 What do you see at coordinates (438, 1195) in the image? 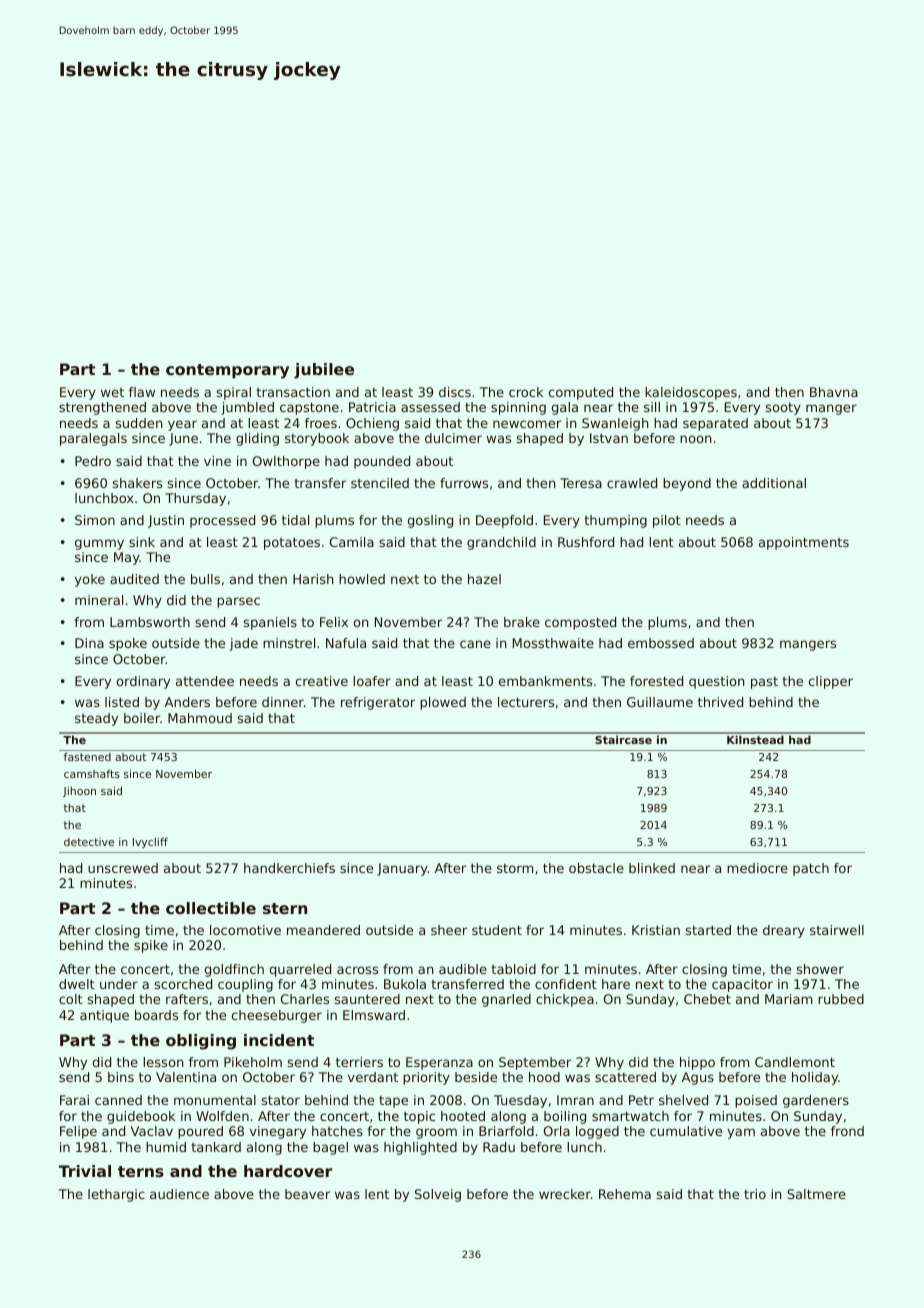
I see `Solveig` at bounding box center [438, 1195].
